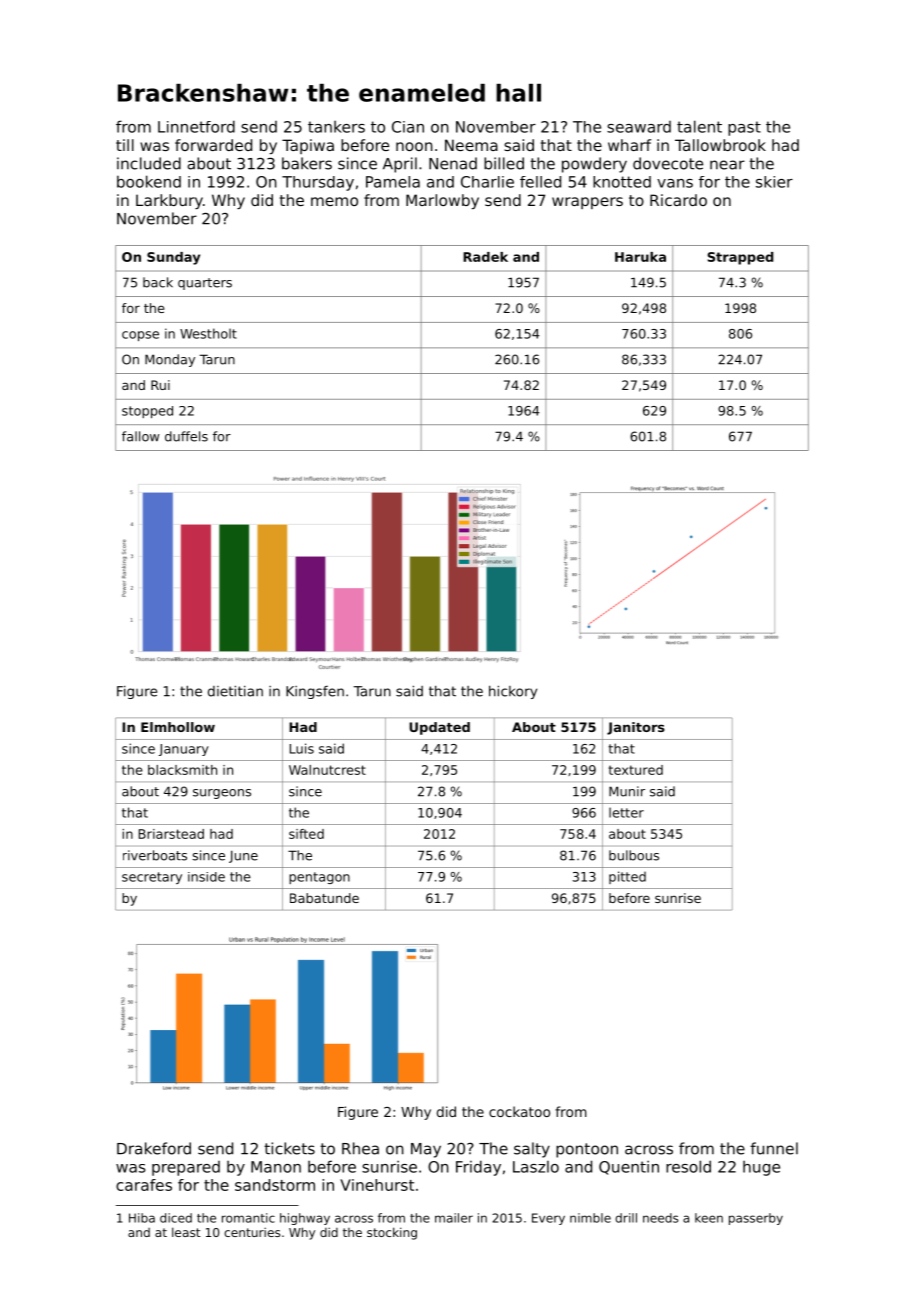  I want to click on letter, so click(626, 812).
